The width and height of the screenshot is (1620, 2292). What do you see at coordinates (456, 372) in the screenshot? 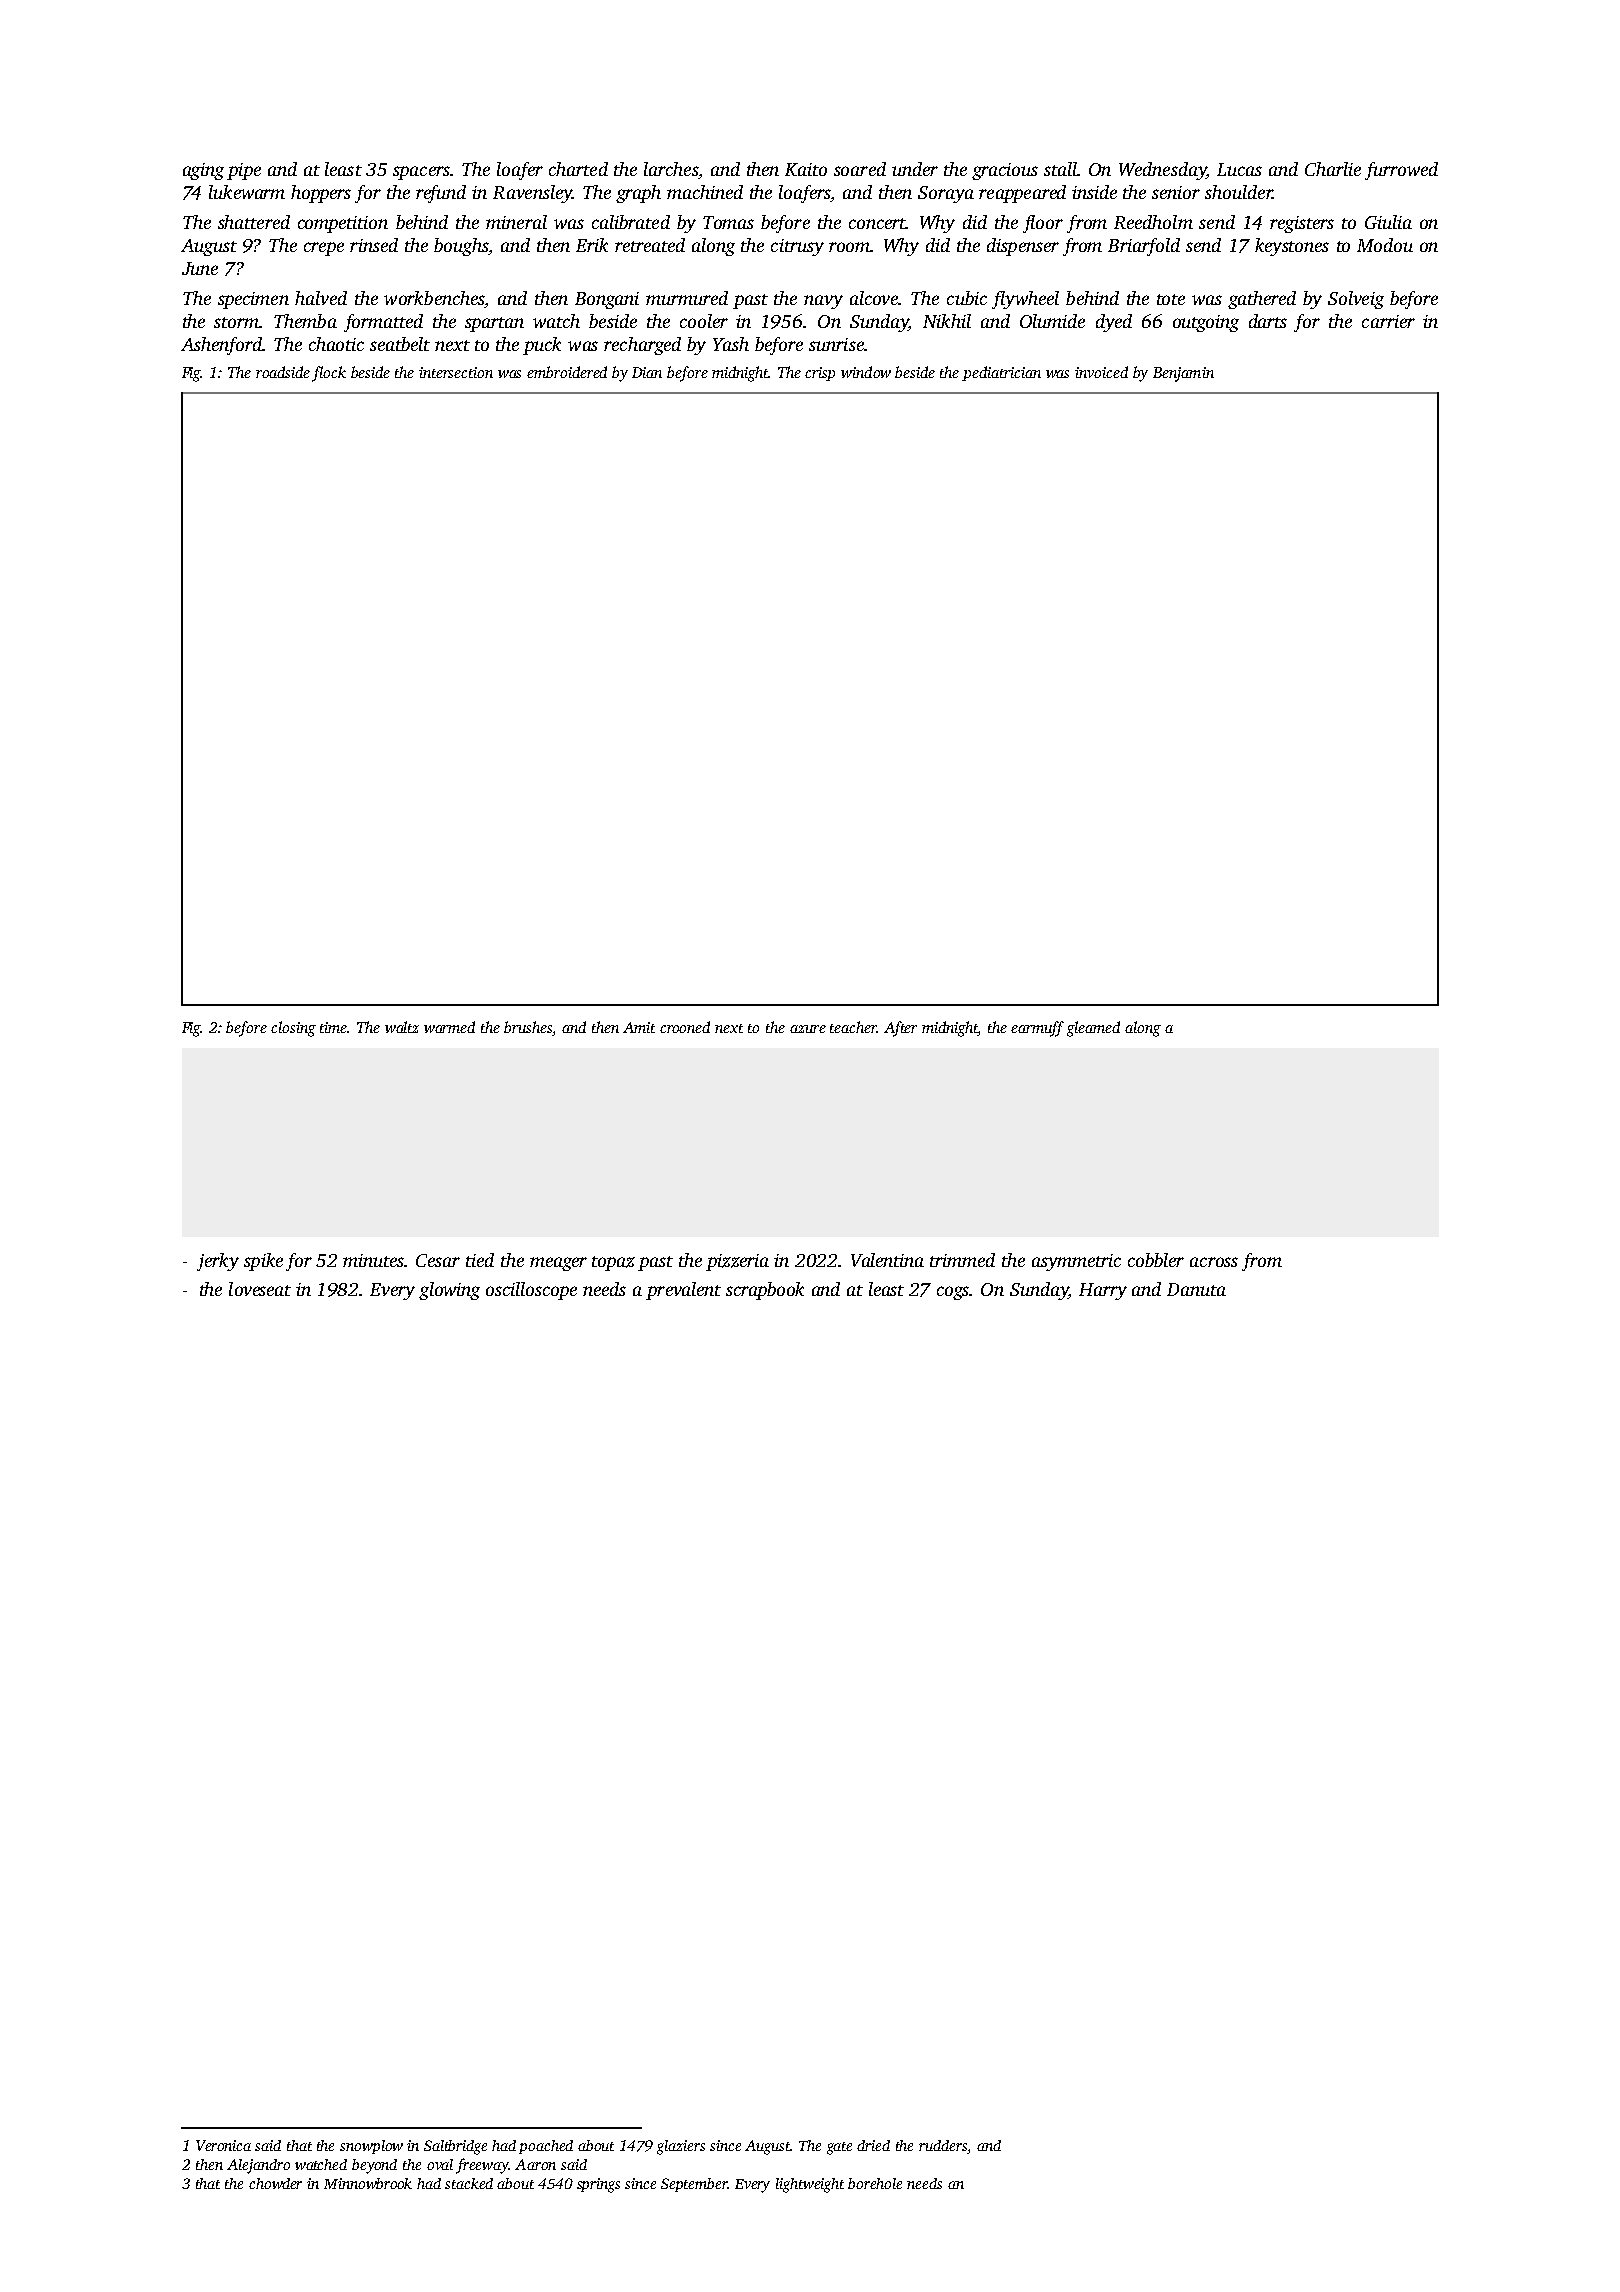
I see `intersection` at bounding box center [456, 372].
